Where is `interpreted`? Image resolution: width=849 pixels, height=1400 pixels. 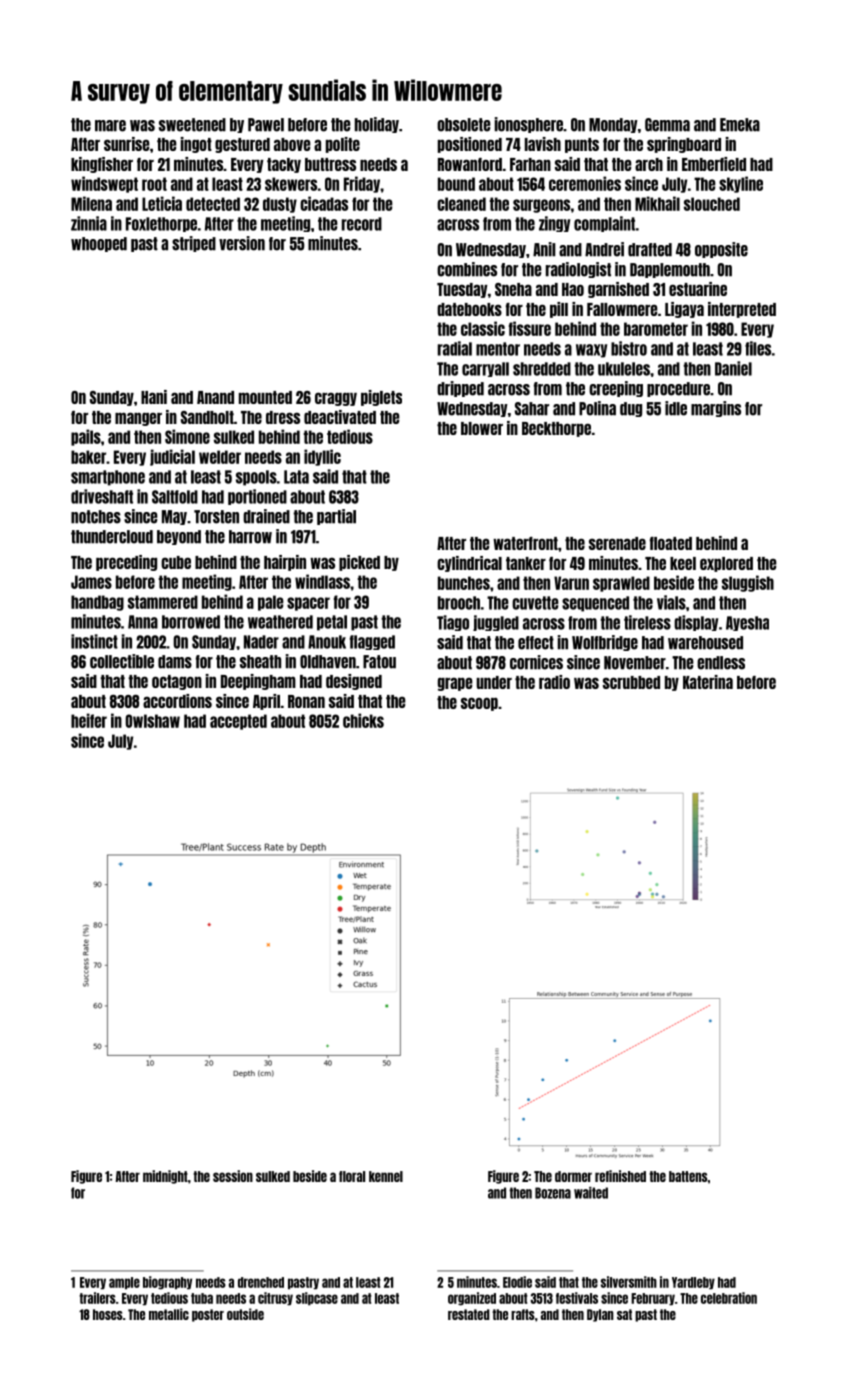 interpreted is located at coordinates (742, 310).
